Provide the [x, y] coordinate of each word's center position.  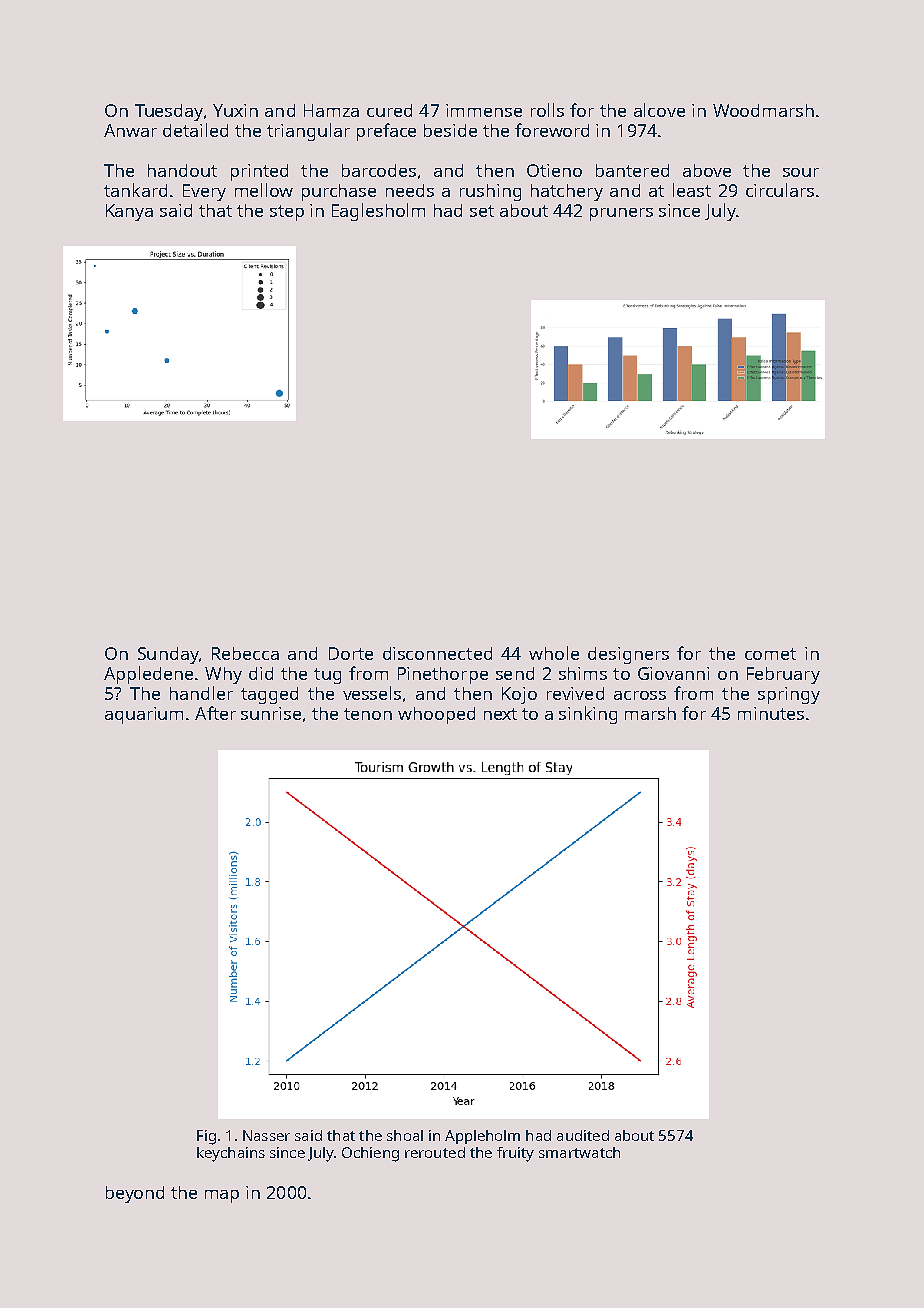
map [222, 1196]
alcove [659, 110]
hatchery [567, 192]
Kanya [129, 212]
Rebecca [245, 653]
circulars [780, 190]
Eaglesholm [378, 212]
